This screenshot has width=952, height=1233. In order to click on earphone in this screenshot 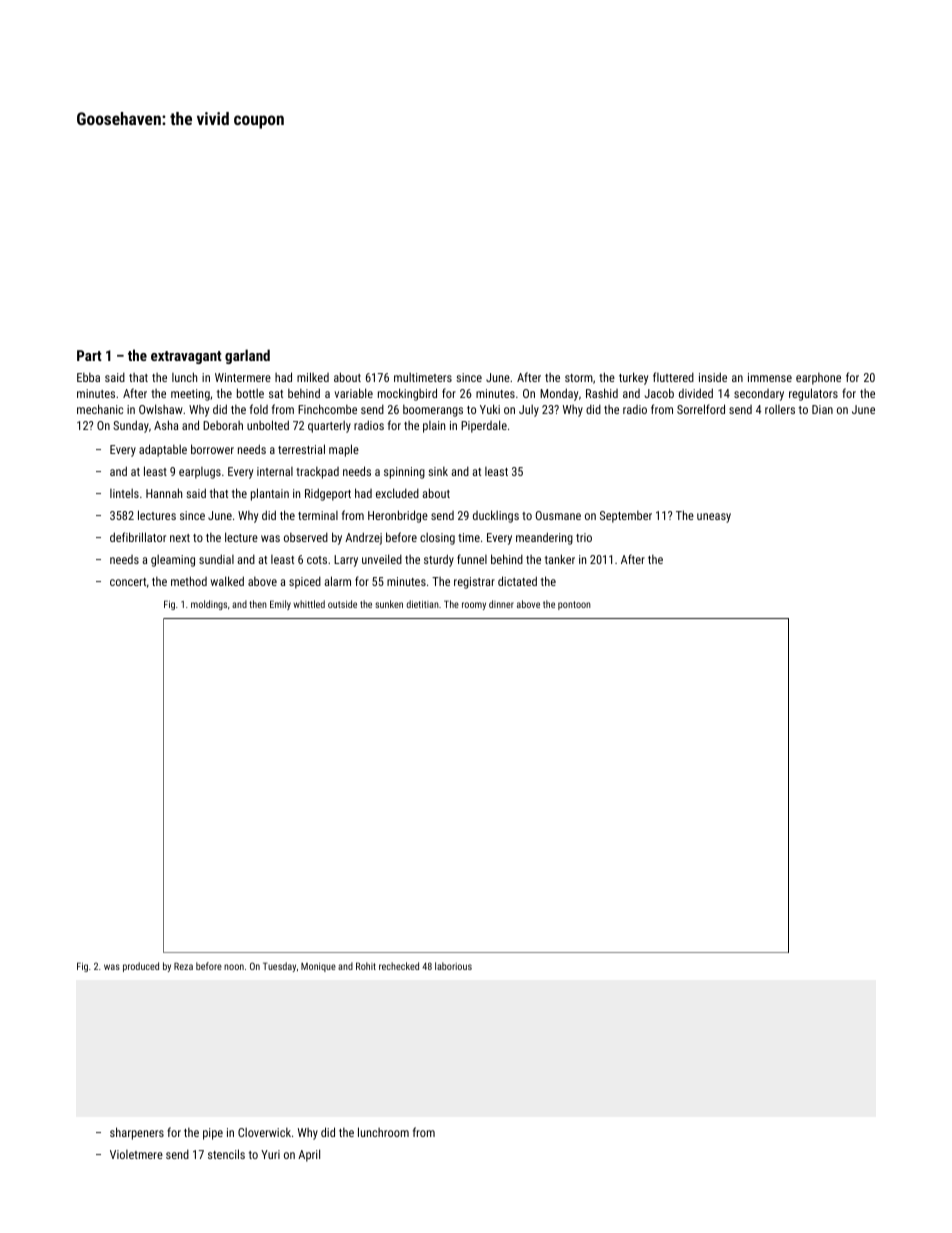, I will do `click(818, 379)`.
